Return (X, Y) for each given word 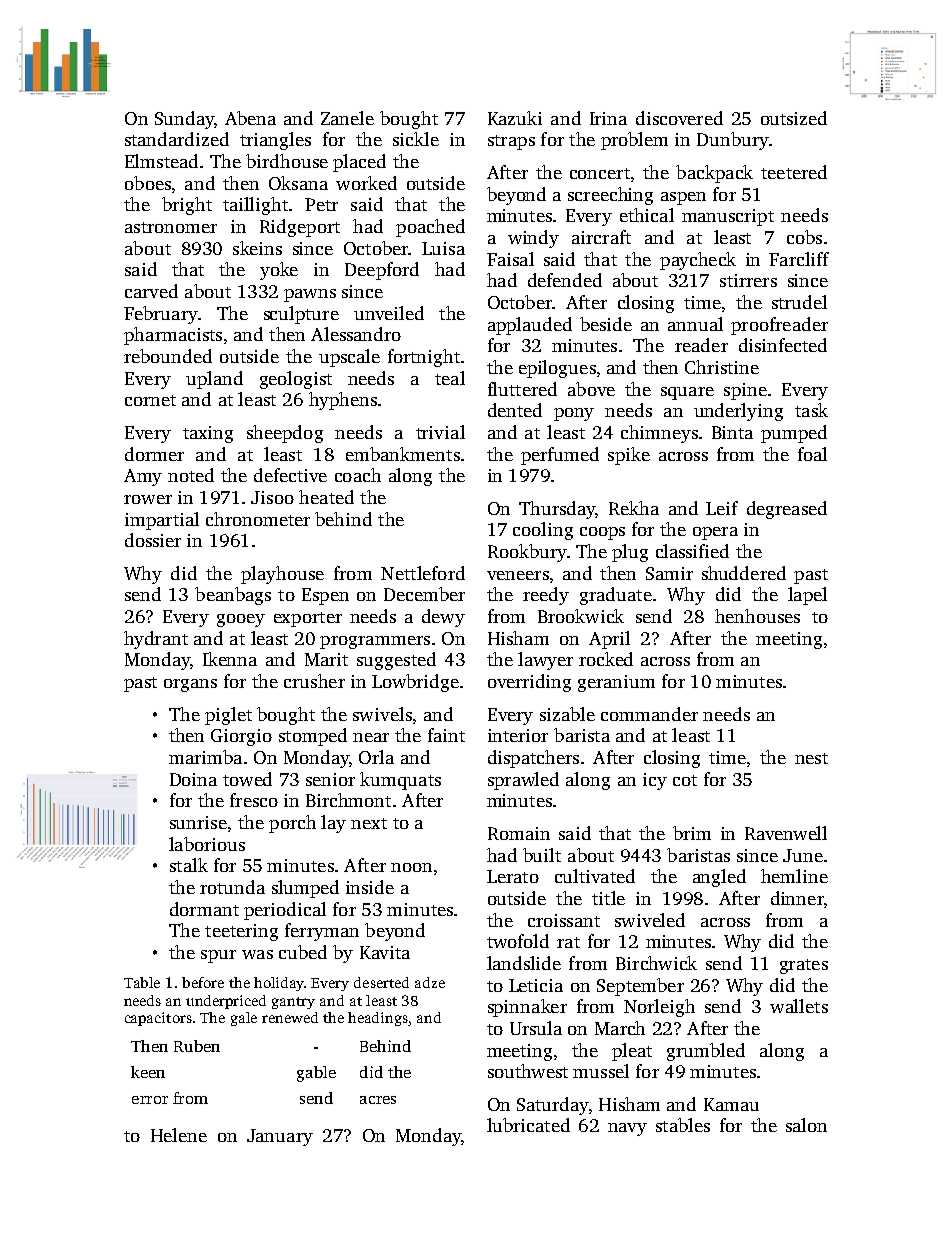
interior (518, 735)
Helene (179, 1135)
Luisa (443, 248)
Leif (722, 508)
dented (515, 410)
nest (811, 758)
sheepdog (285, 434)
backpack (714, 174)
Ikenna (230, 659)
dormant (204, 909)
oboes (148, 183)
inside (370, 887)
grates (804, 966)
